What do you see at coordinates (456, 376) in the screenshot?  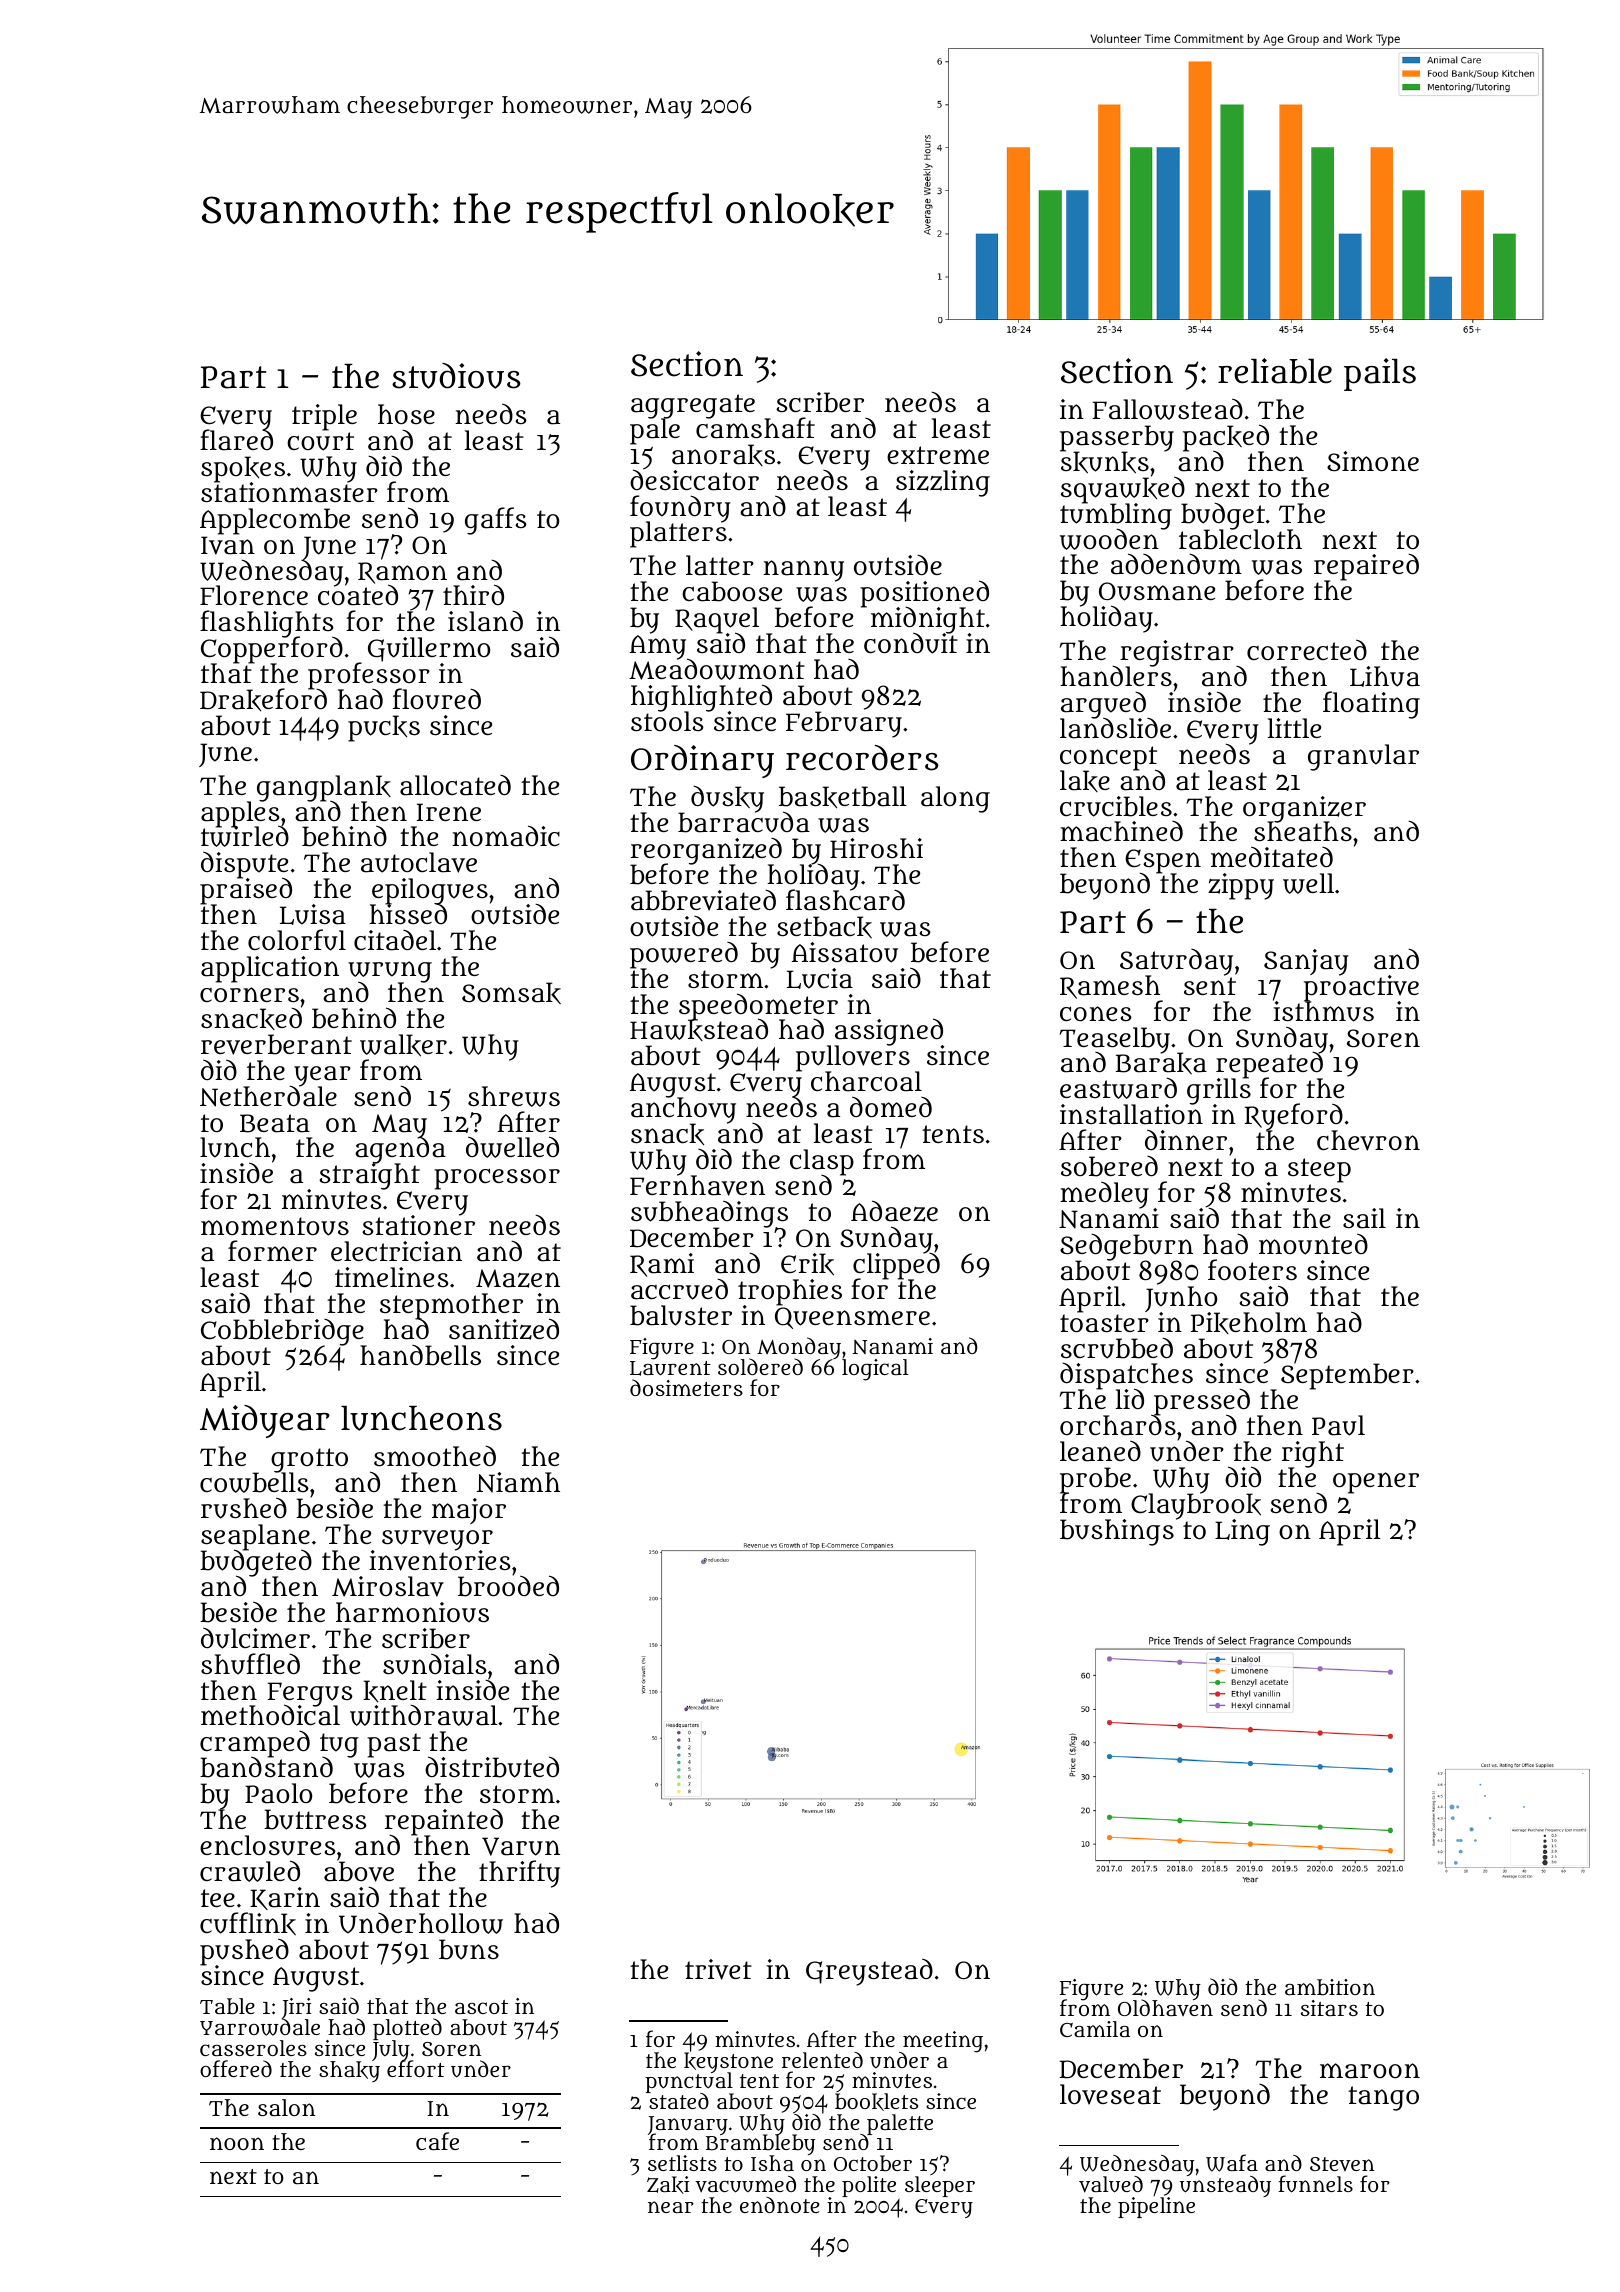 I see `studious` at bounding box center [456, 376].
